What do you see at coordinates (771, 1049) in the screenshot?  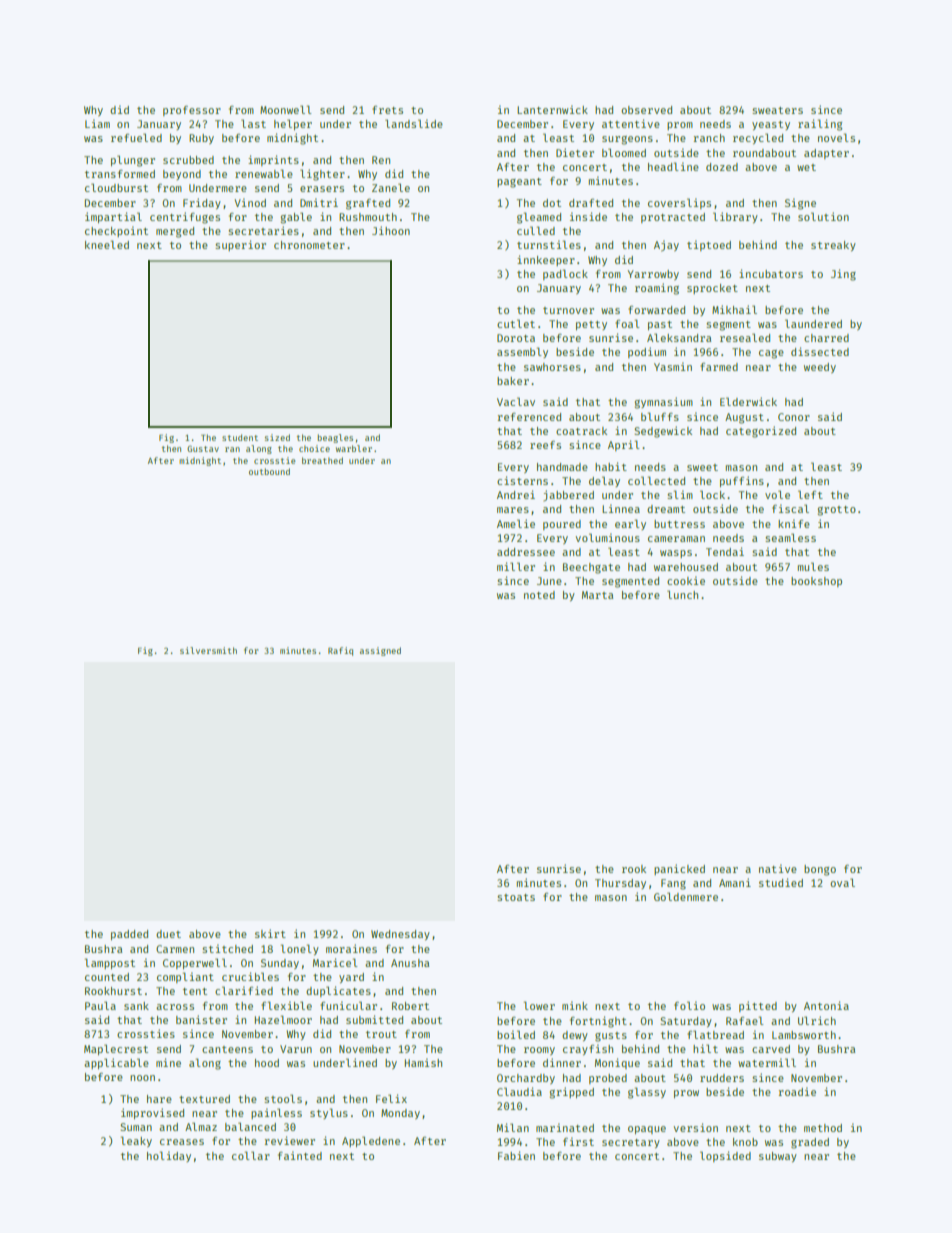 I see `carved` at bounding box center [771, 1049].
